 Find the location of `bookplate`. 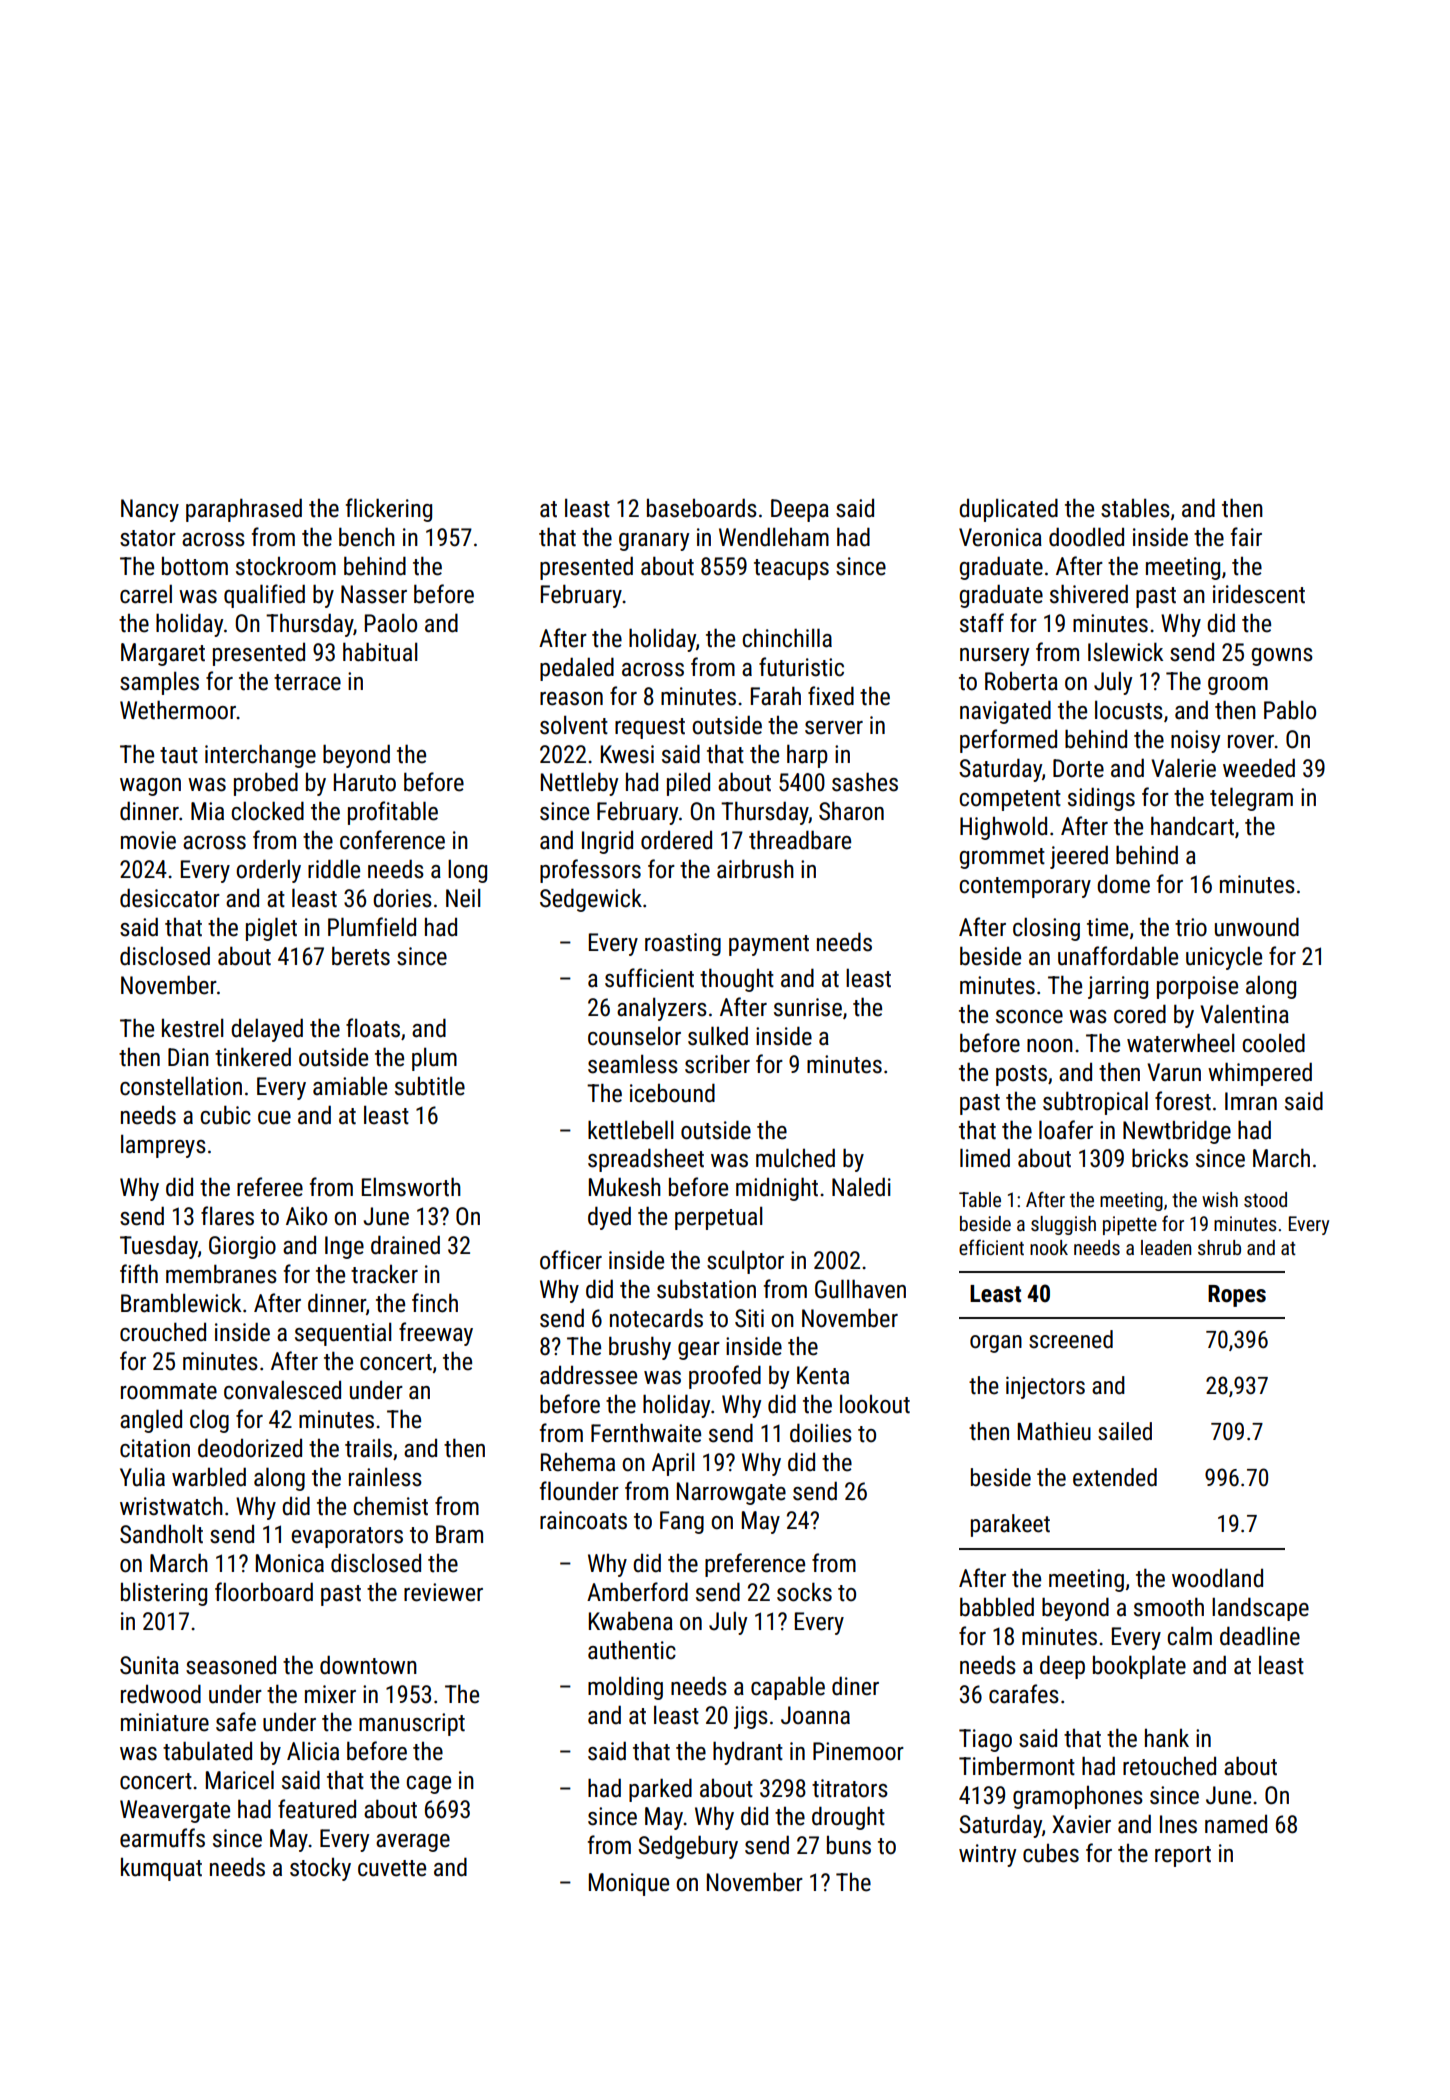

bookplate is located at coordinates (1139, 1667).
